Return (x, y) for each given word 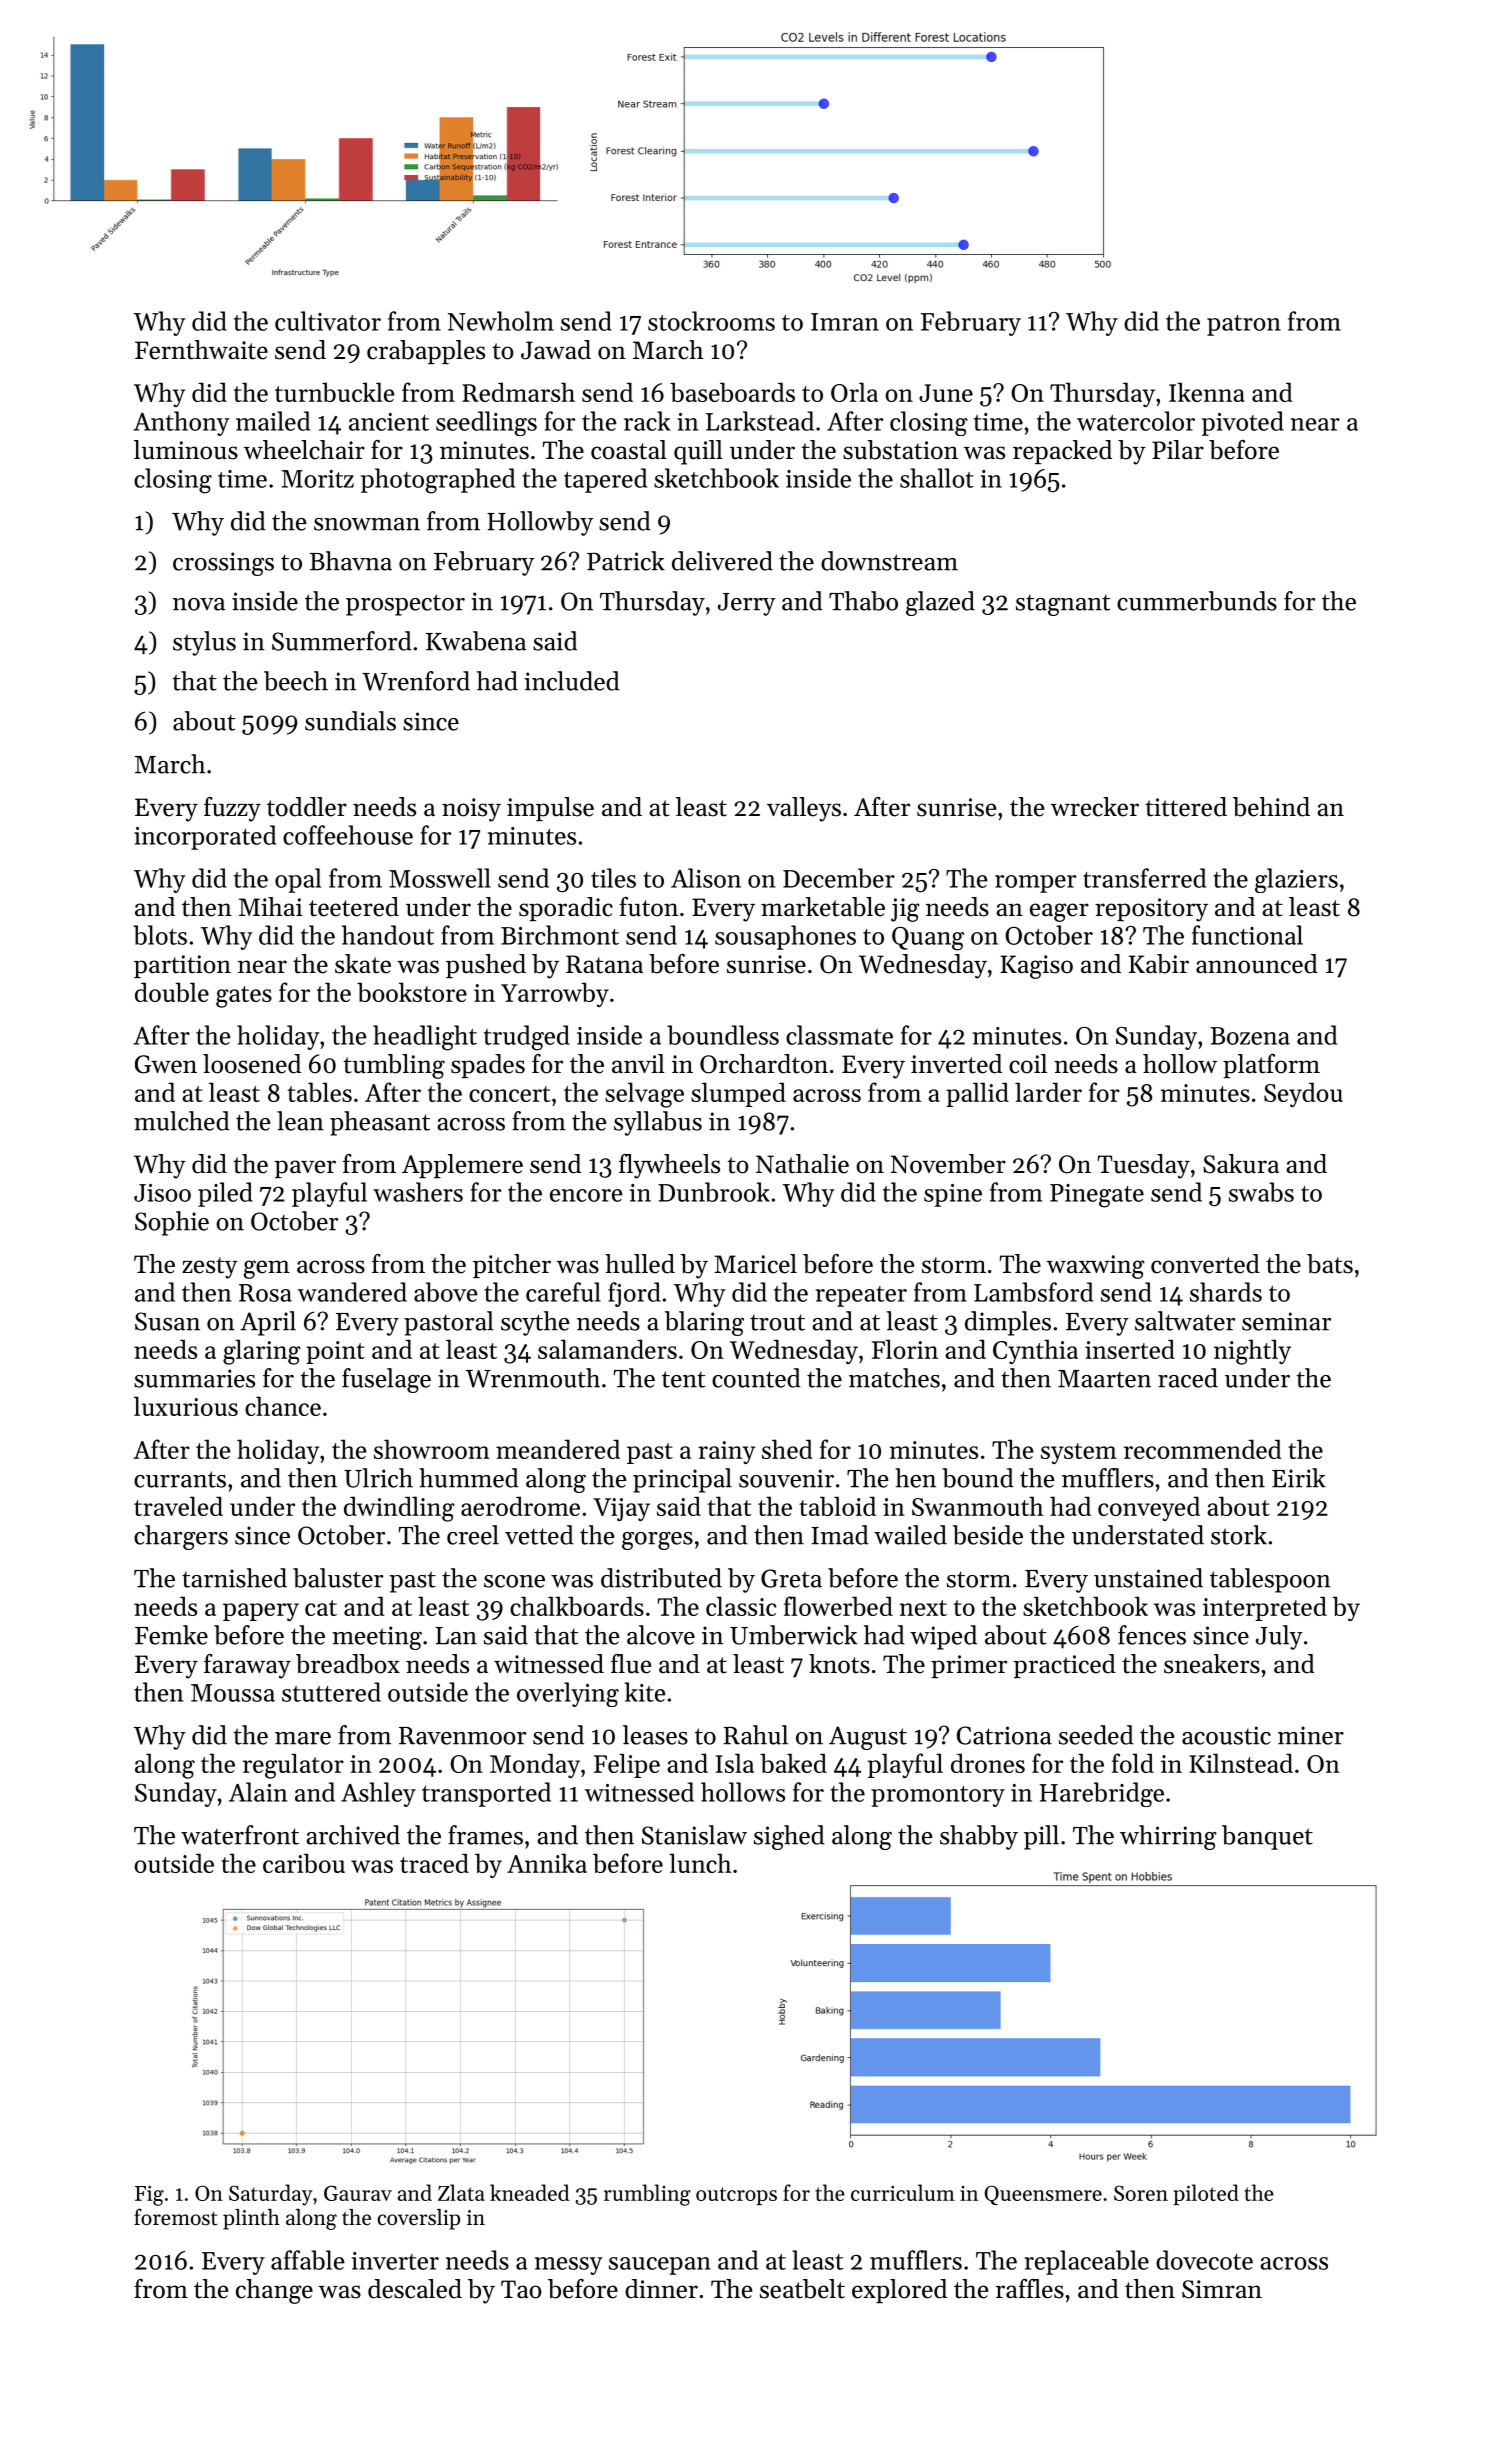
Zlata (461, 2192)
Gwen (166, 1064)
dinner (661, 2289)
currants (180, 1479)
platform (1271, 1066)
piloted (1206, 2194)
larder (1048, 1092)
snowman (367, 524)
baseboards (732, 392)
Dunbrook (714, 1192)
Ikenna (1207, 392)
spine (953, 1195)
